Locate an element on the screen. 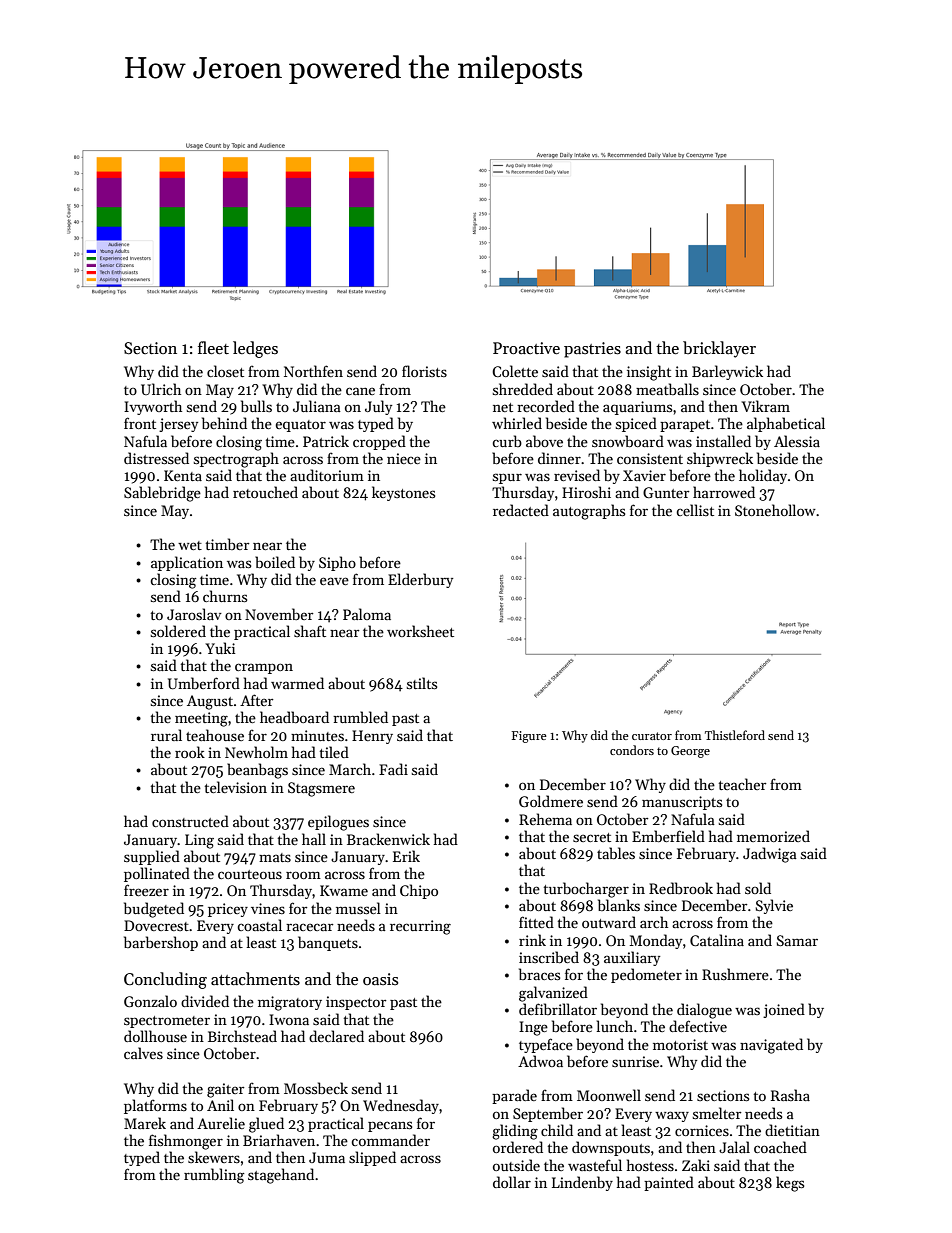  Jaroslav is located at coordinates (194, 614).
